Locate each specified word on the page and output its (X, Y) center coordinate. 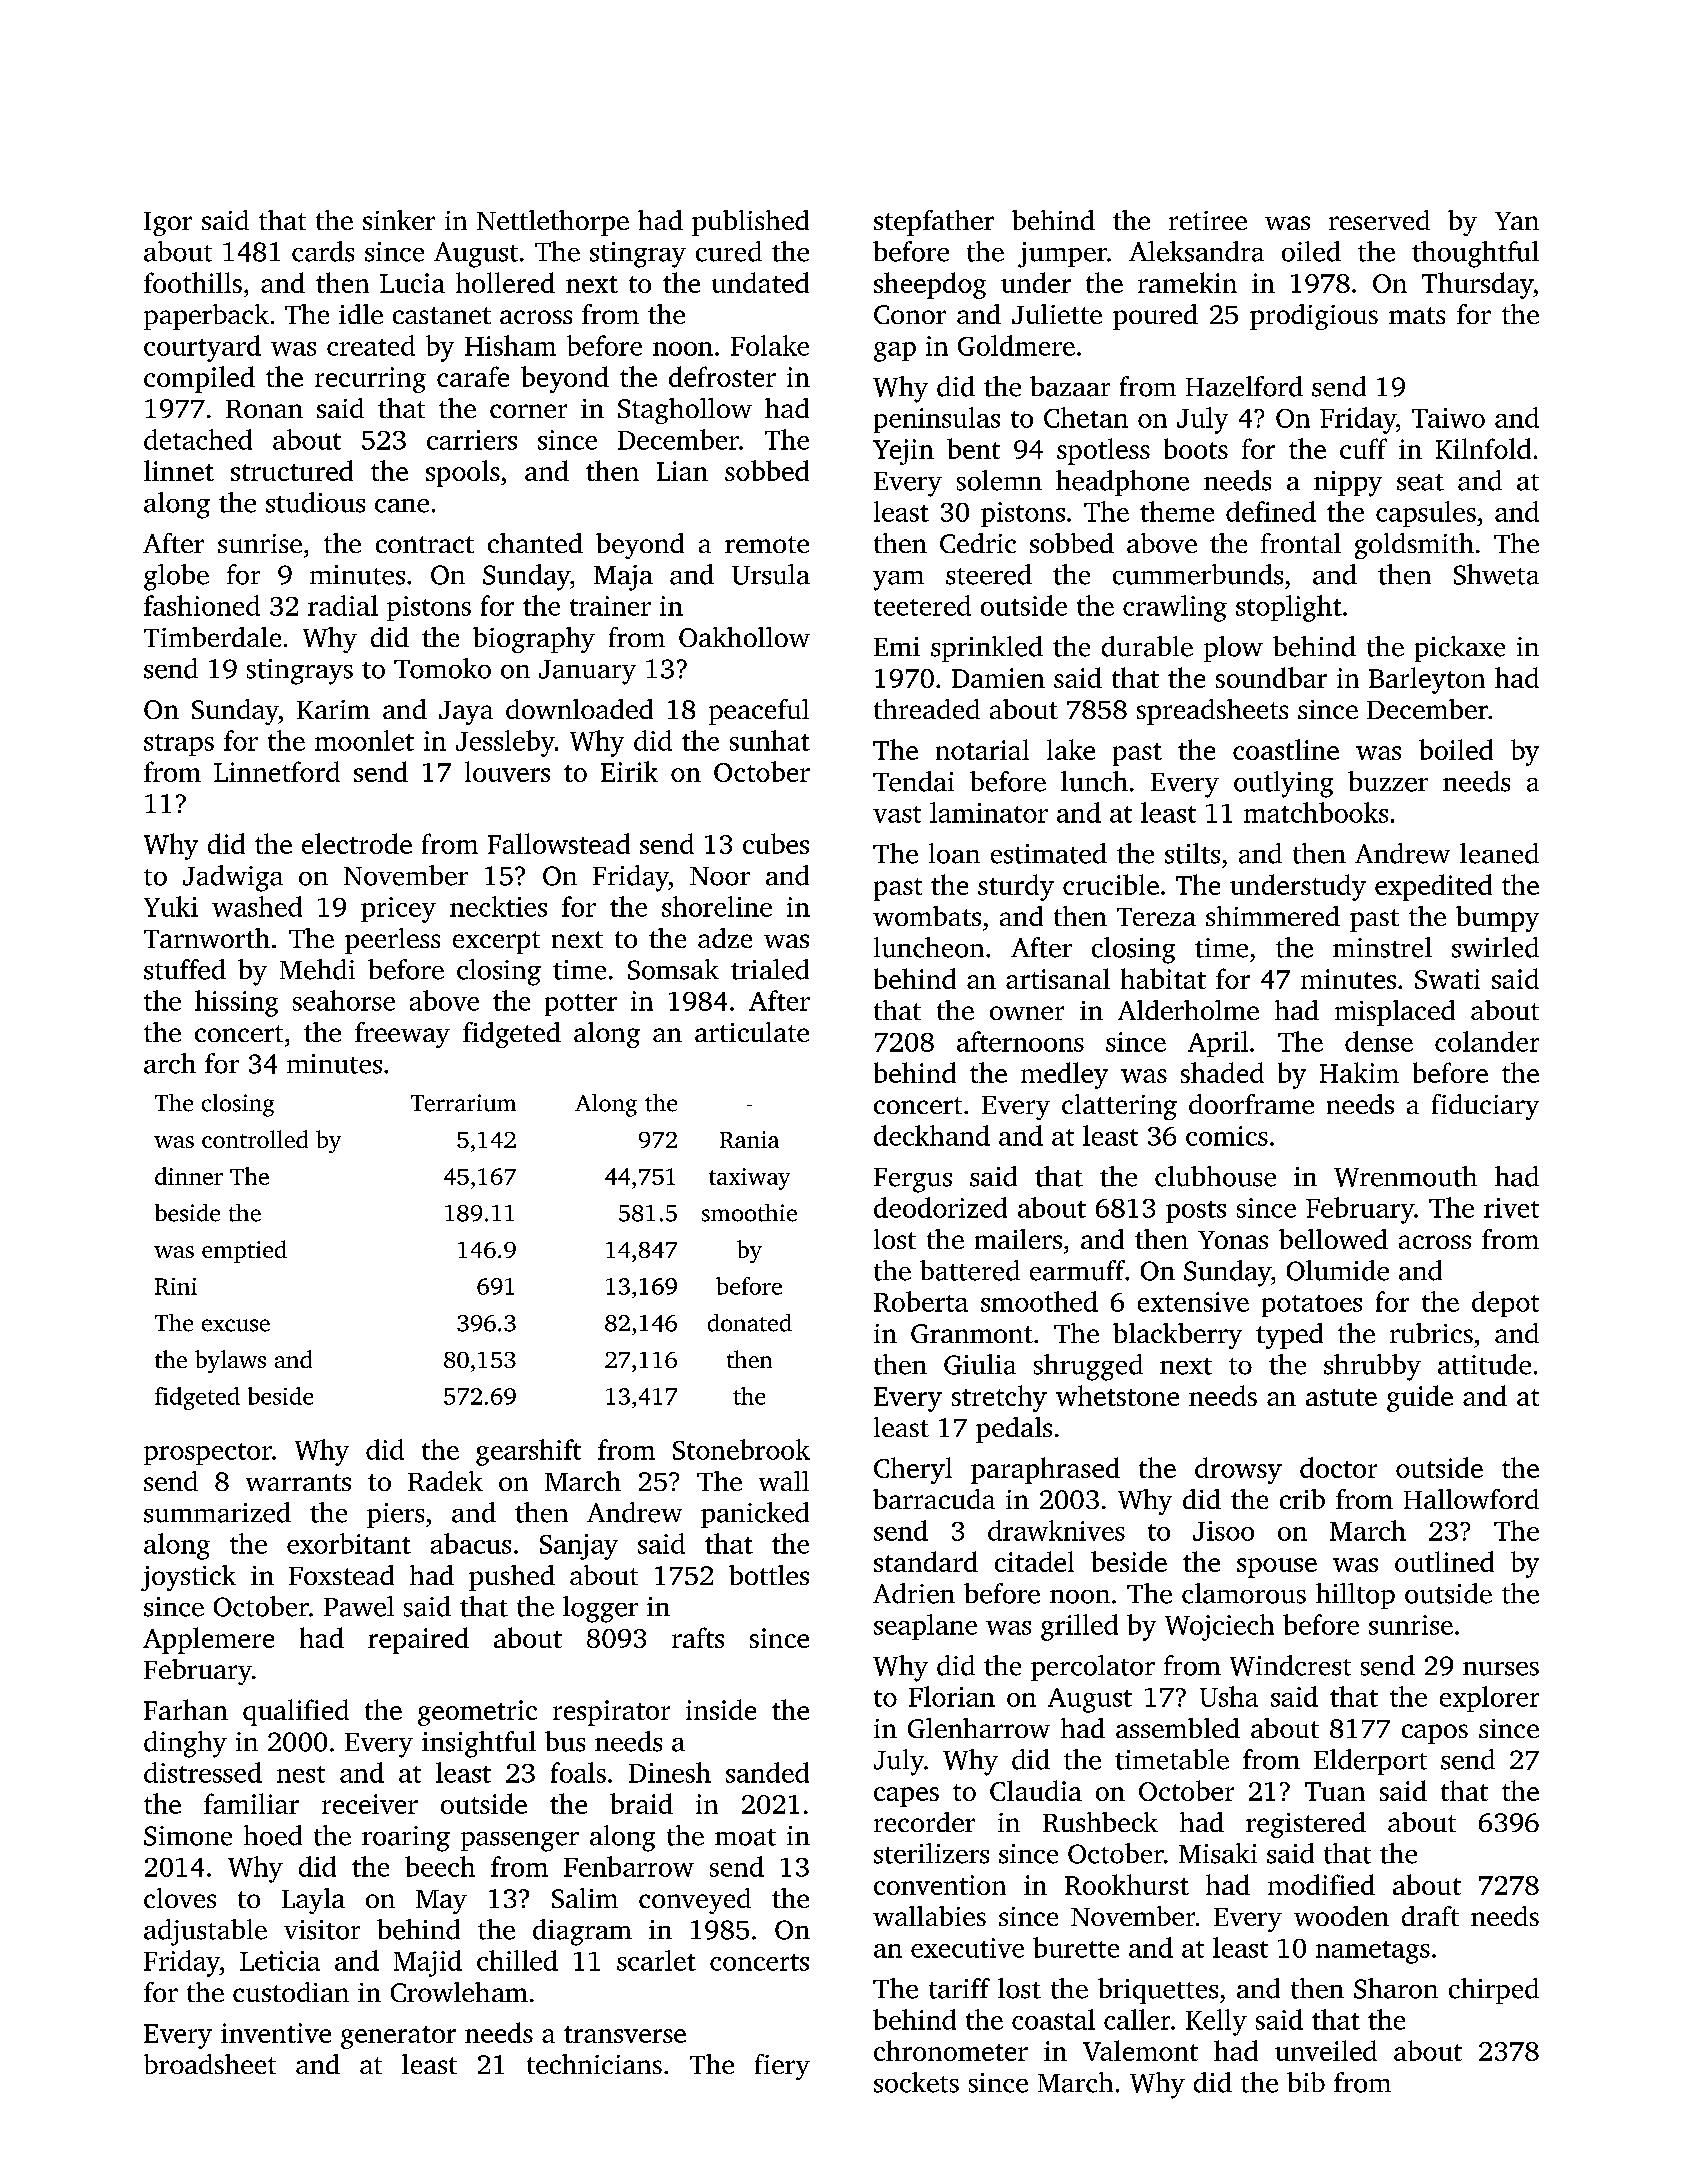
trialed (770, 969)
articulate (752, 1032)
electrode (357, 843)
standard (926, 1561)
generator (398, 2037)
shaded (1222, 1072)
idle (361, 314)
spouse (1277, 1568)
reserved (1379, 220)
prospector (208, 1454)
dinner (189, 1176)
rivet (1511, 1208)
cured (729, 251)
